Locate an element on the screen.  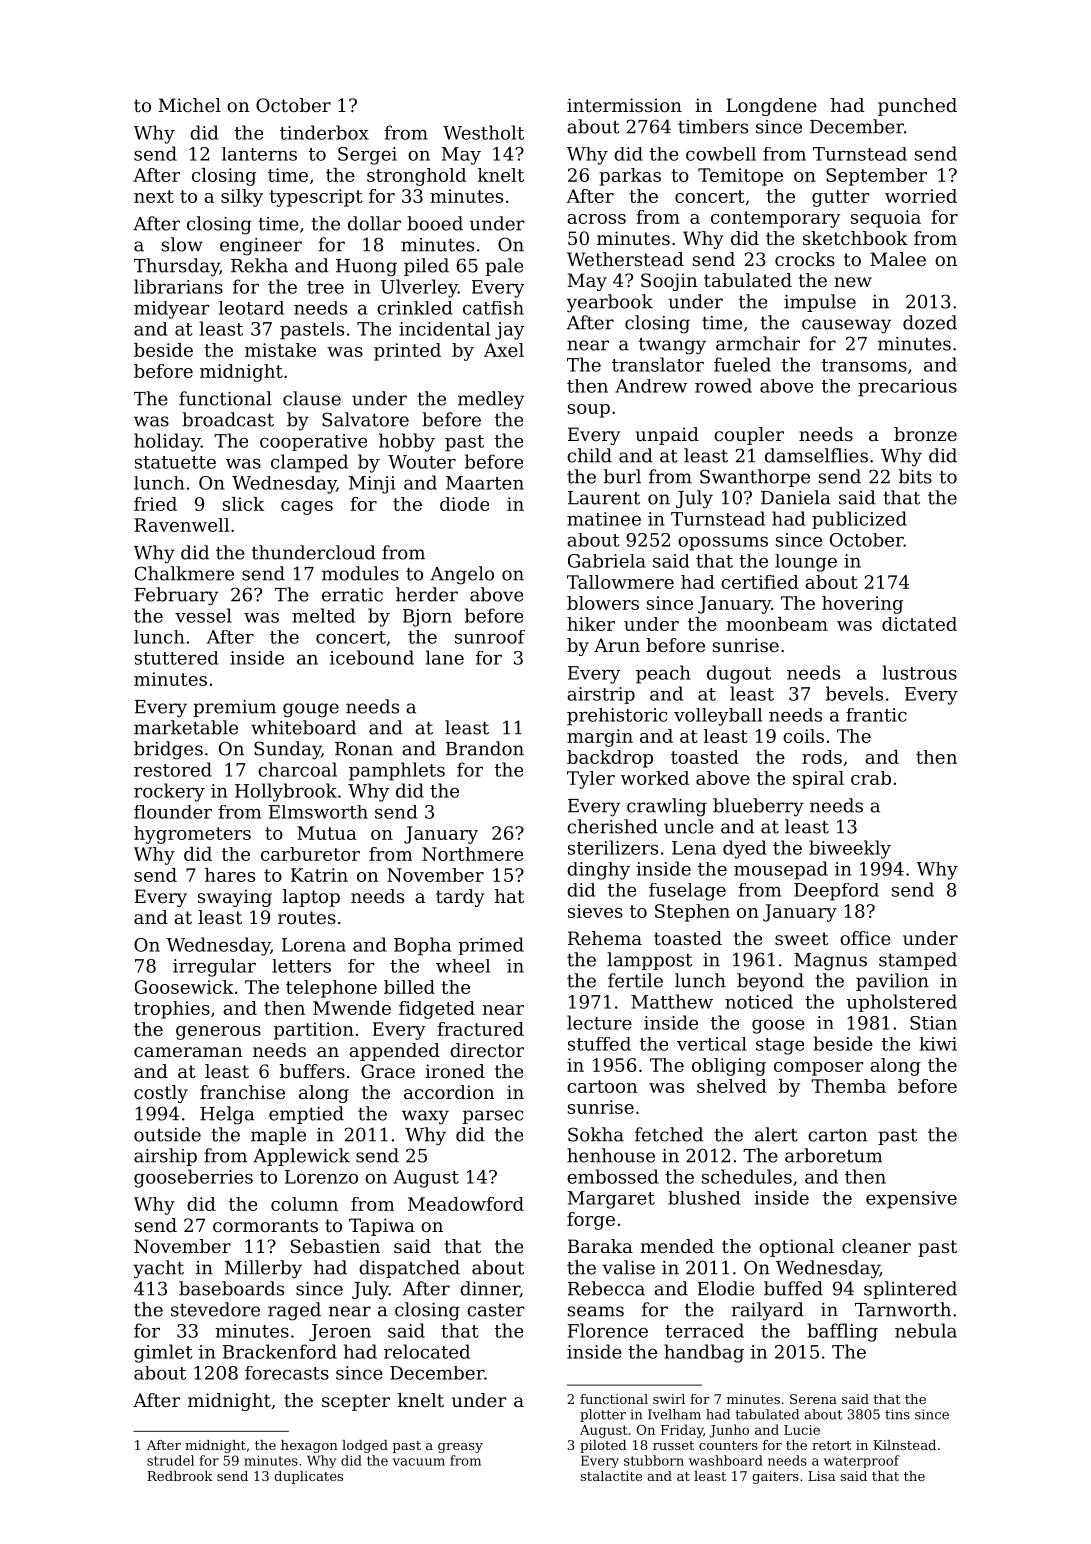
Lena is located at coordinates (694, 848).
